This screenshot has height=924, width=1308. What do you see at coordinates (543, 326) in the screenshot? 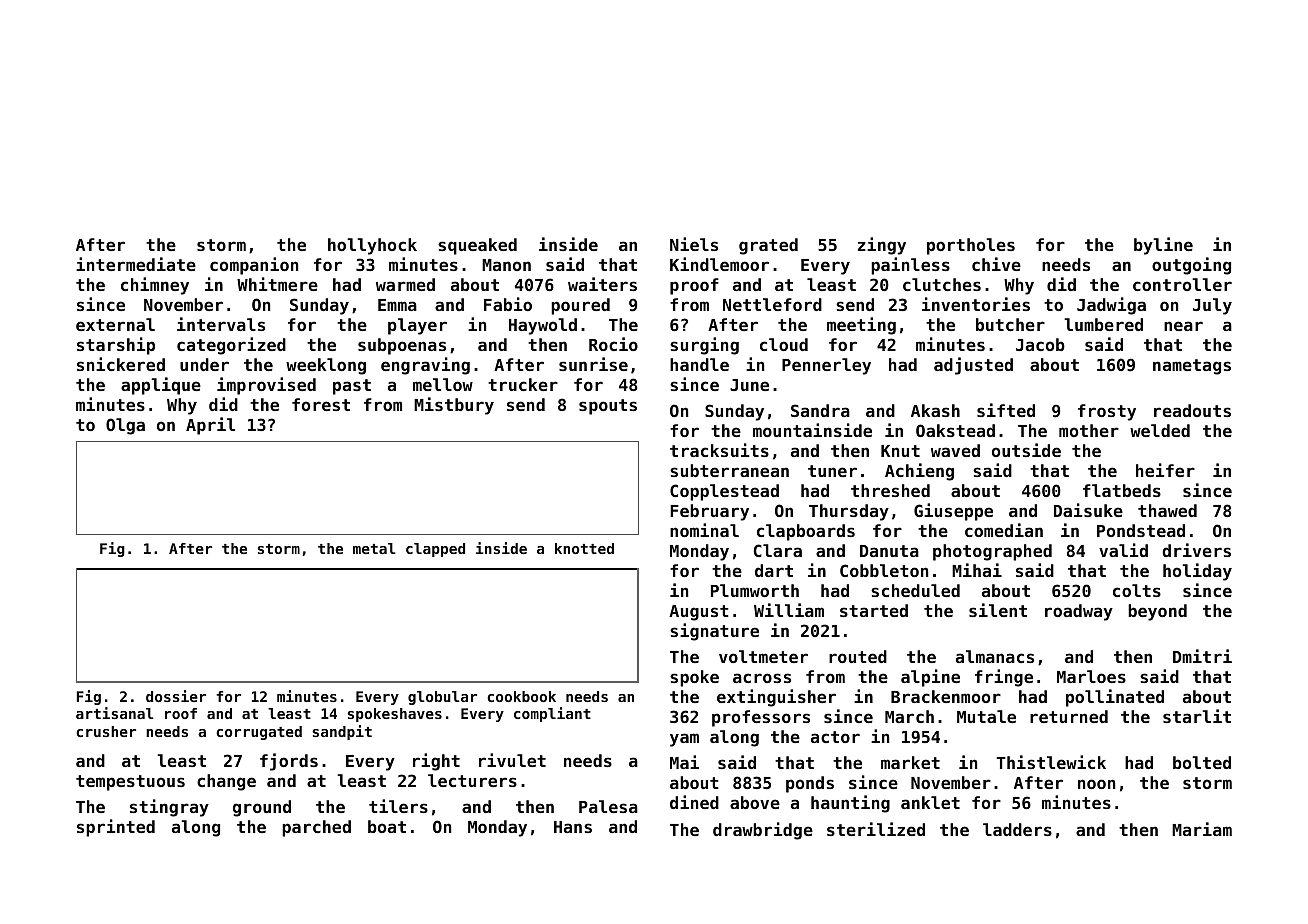
I see `Haywold` at bounding box center [543, 326].
